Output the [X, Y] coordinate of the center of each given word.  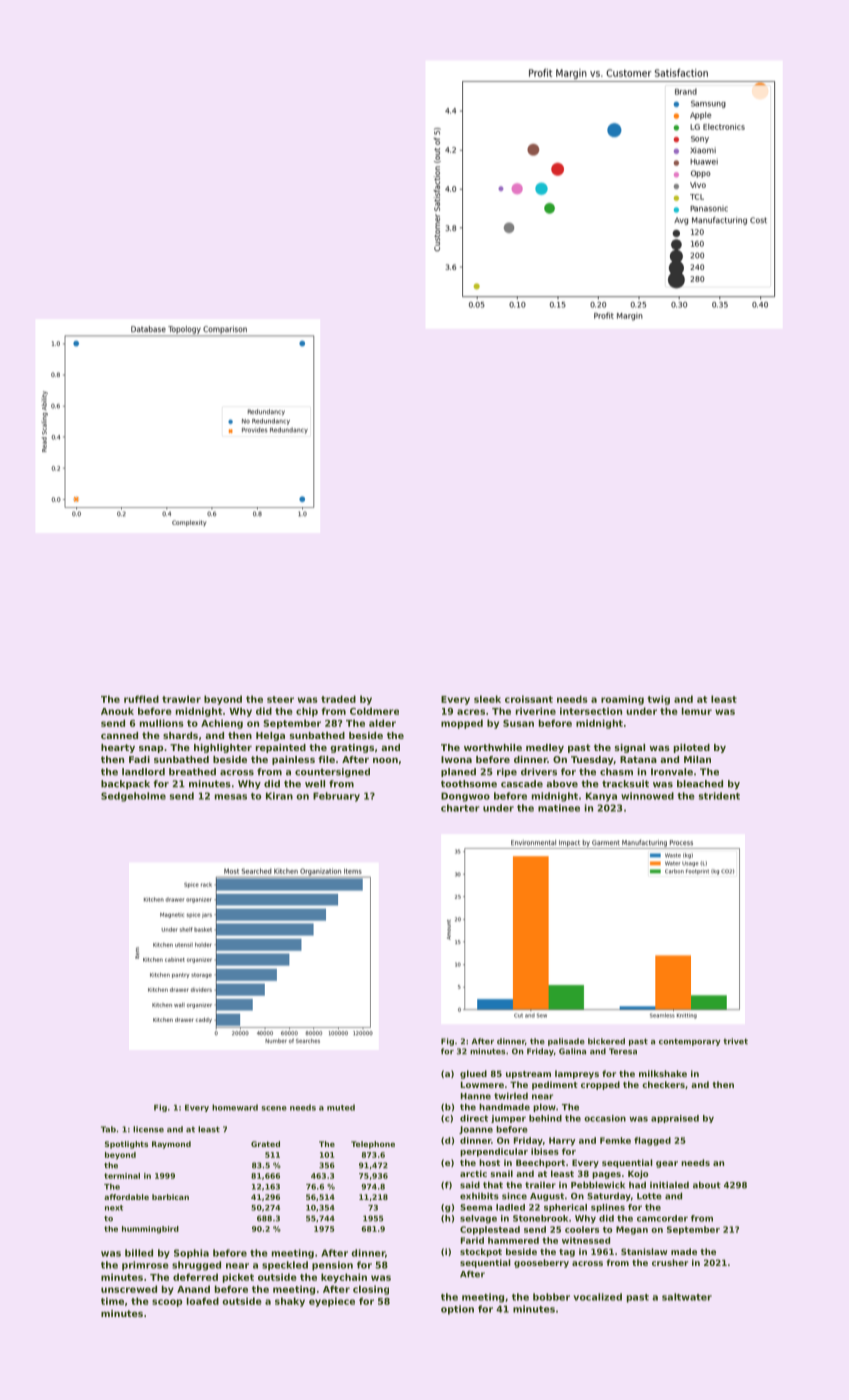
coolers [582, 1229]
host [489, 1162]
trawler [181, 699]
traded [338, 699]
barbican [170, 1197]
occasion [605, 1118]
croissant [529, 699]
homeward [235, 1107]
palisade [566, 1042]
